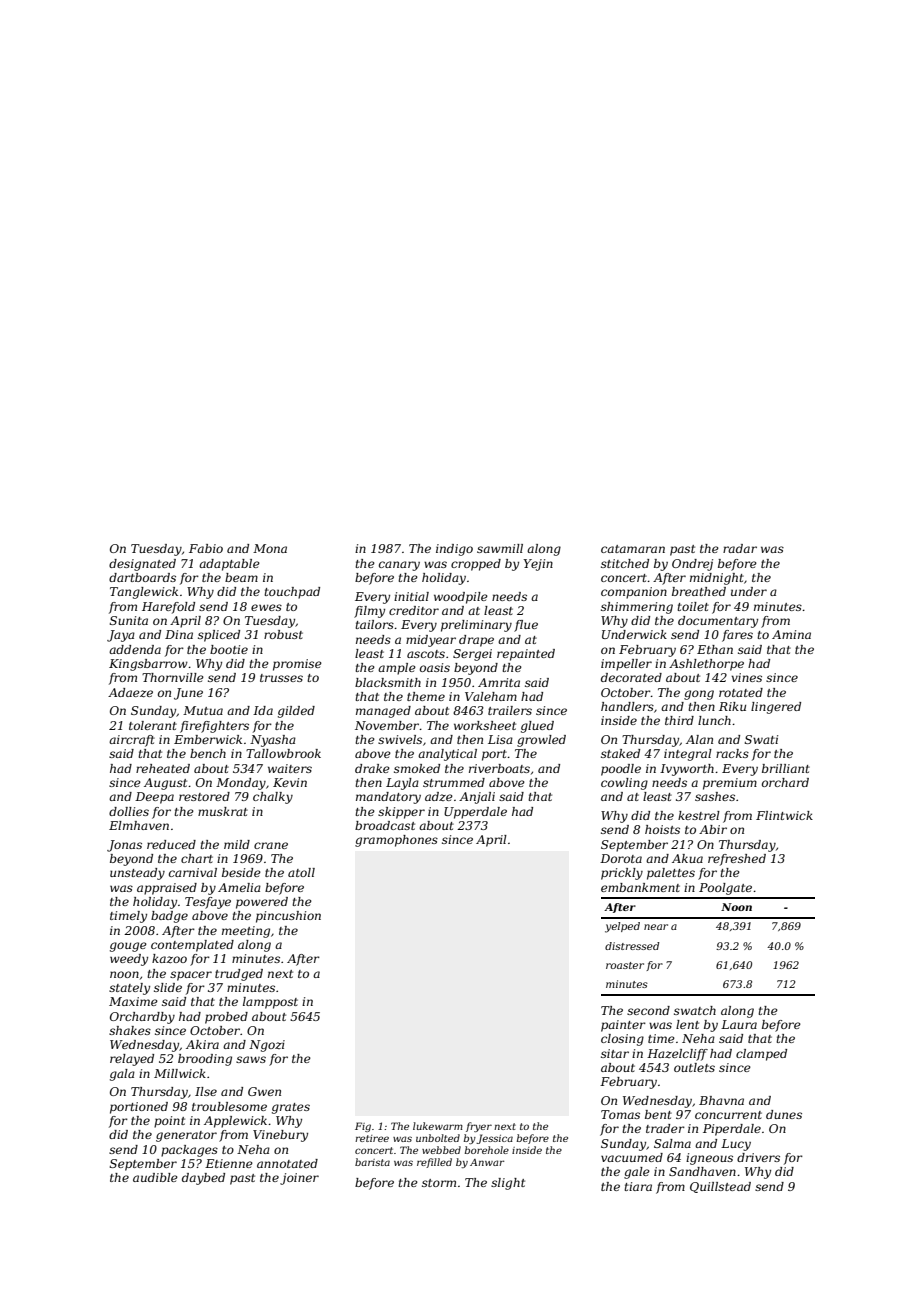  Describe the element at coordinates (270, 548) in the screenshot. I see `Mona` at that location.
